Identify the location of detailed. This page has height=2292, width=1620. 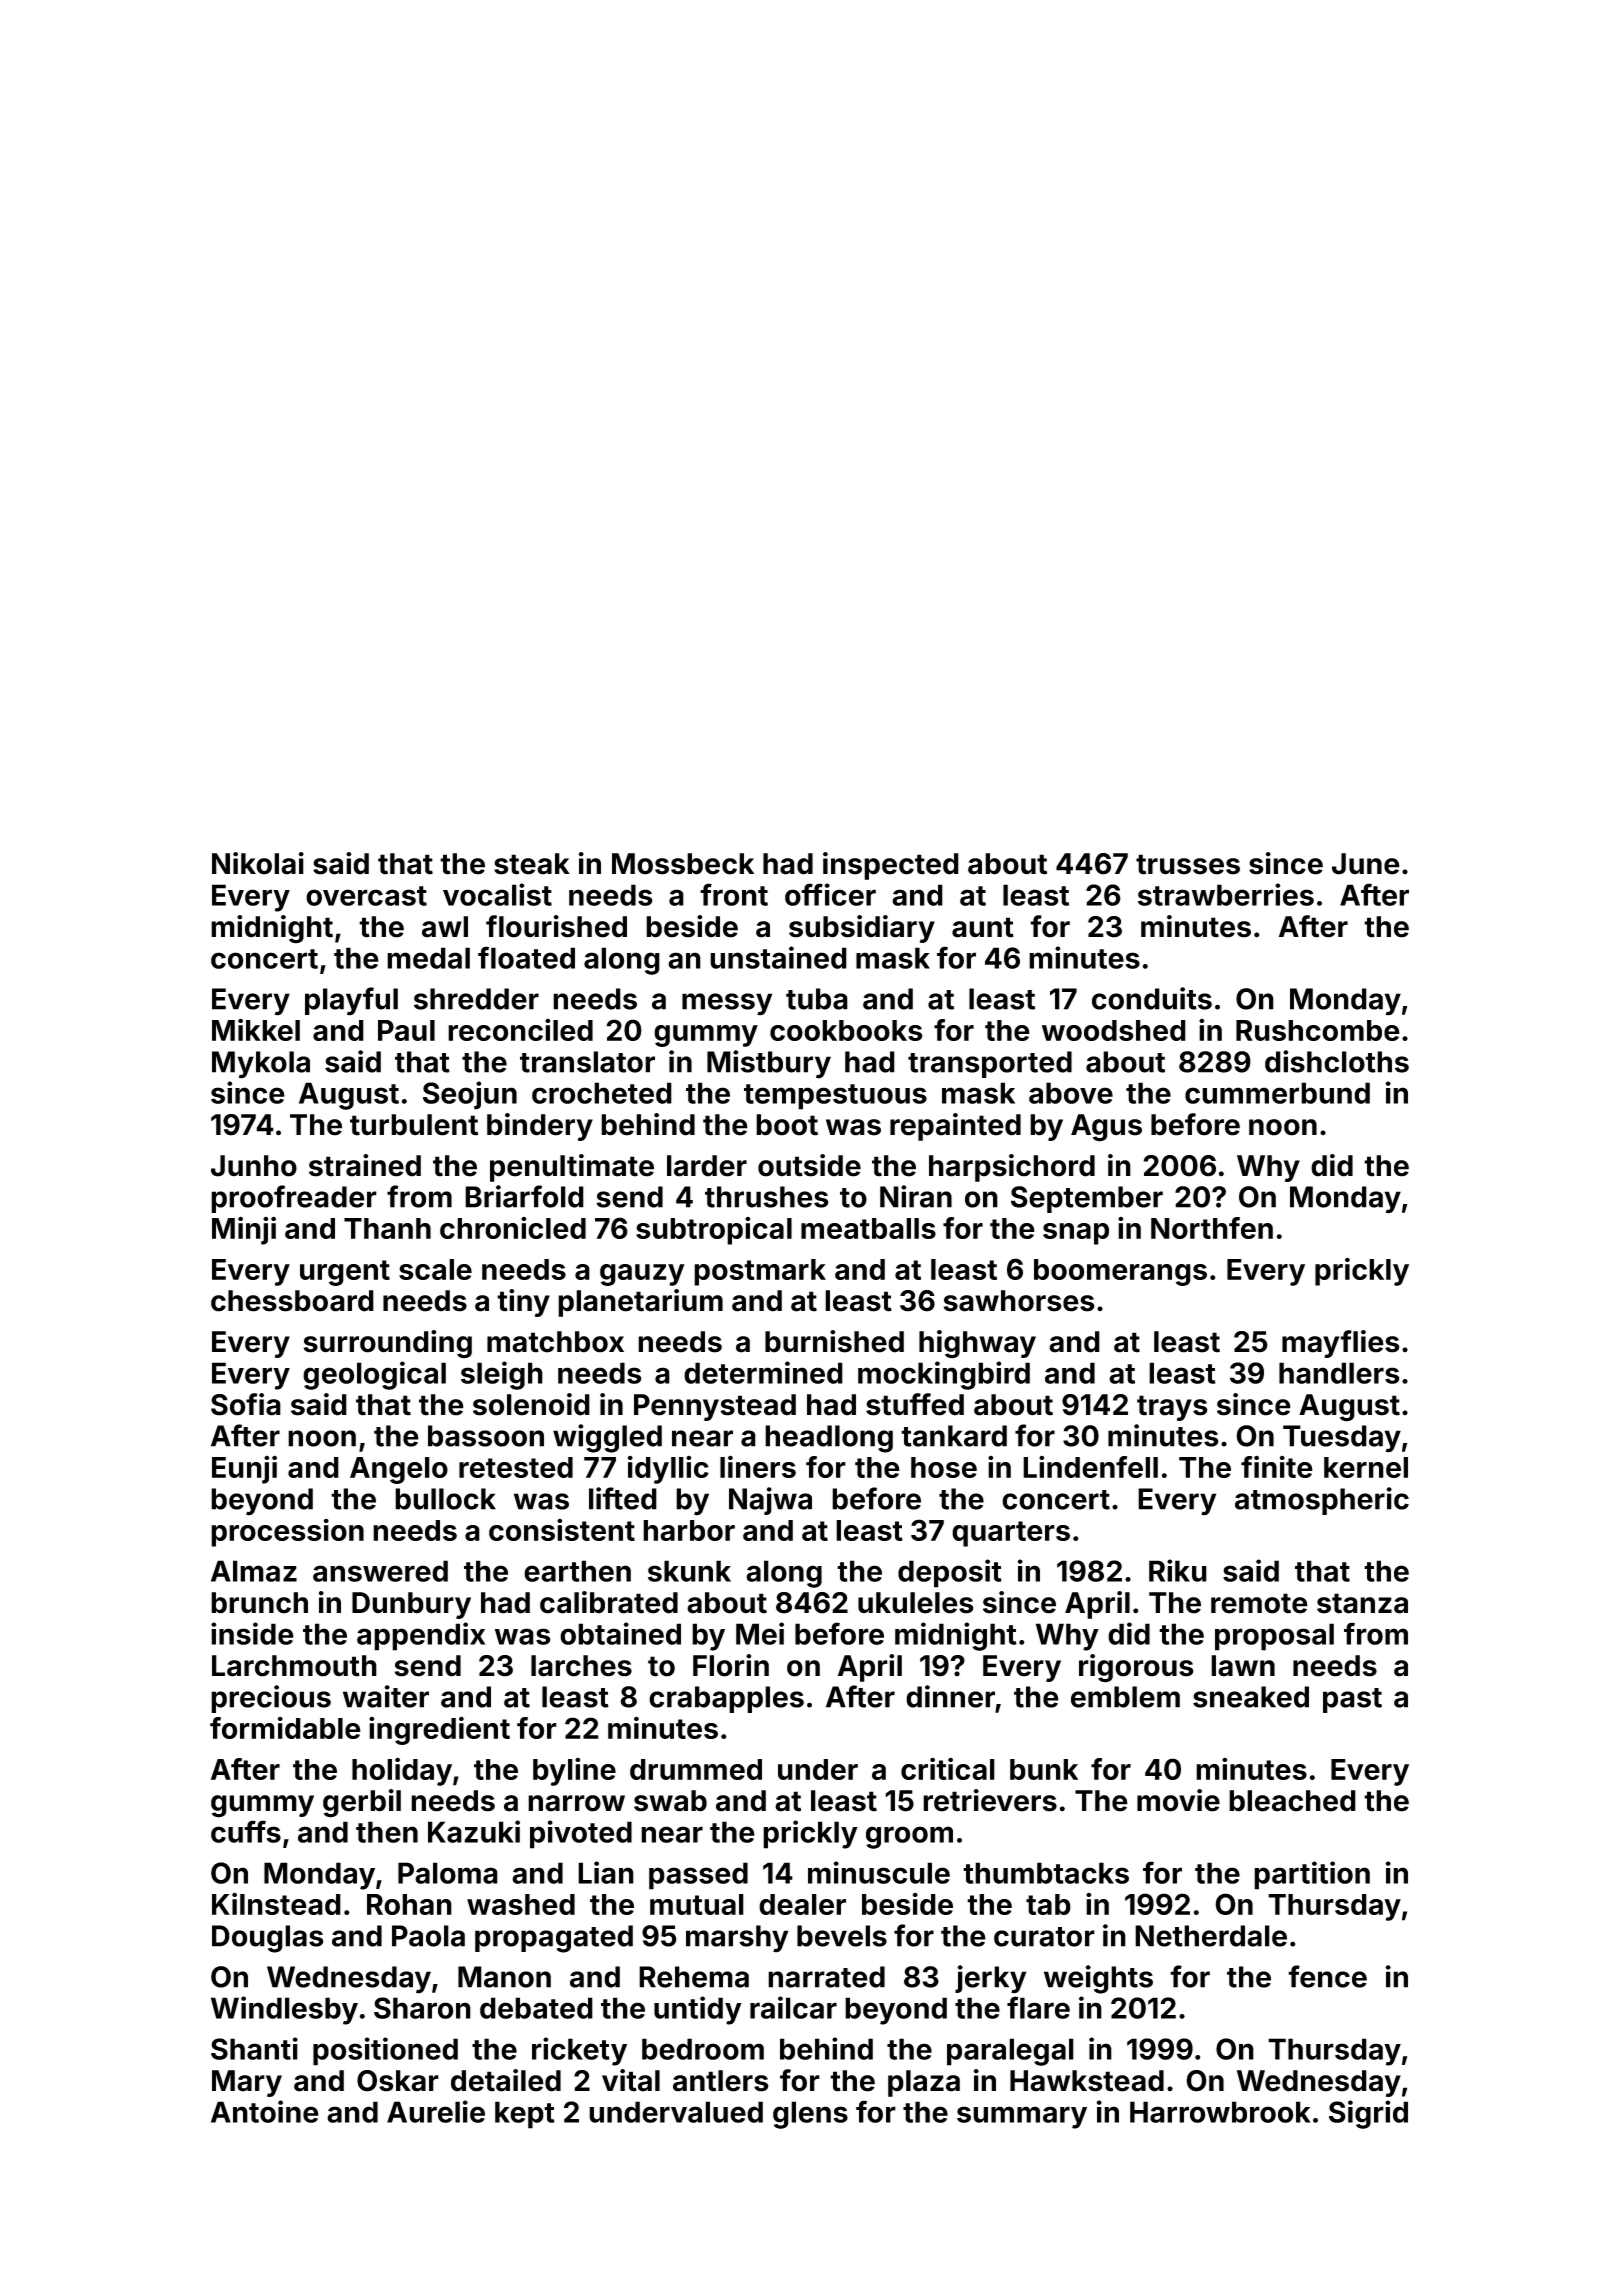
(506, 2080).
